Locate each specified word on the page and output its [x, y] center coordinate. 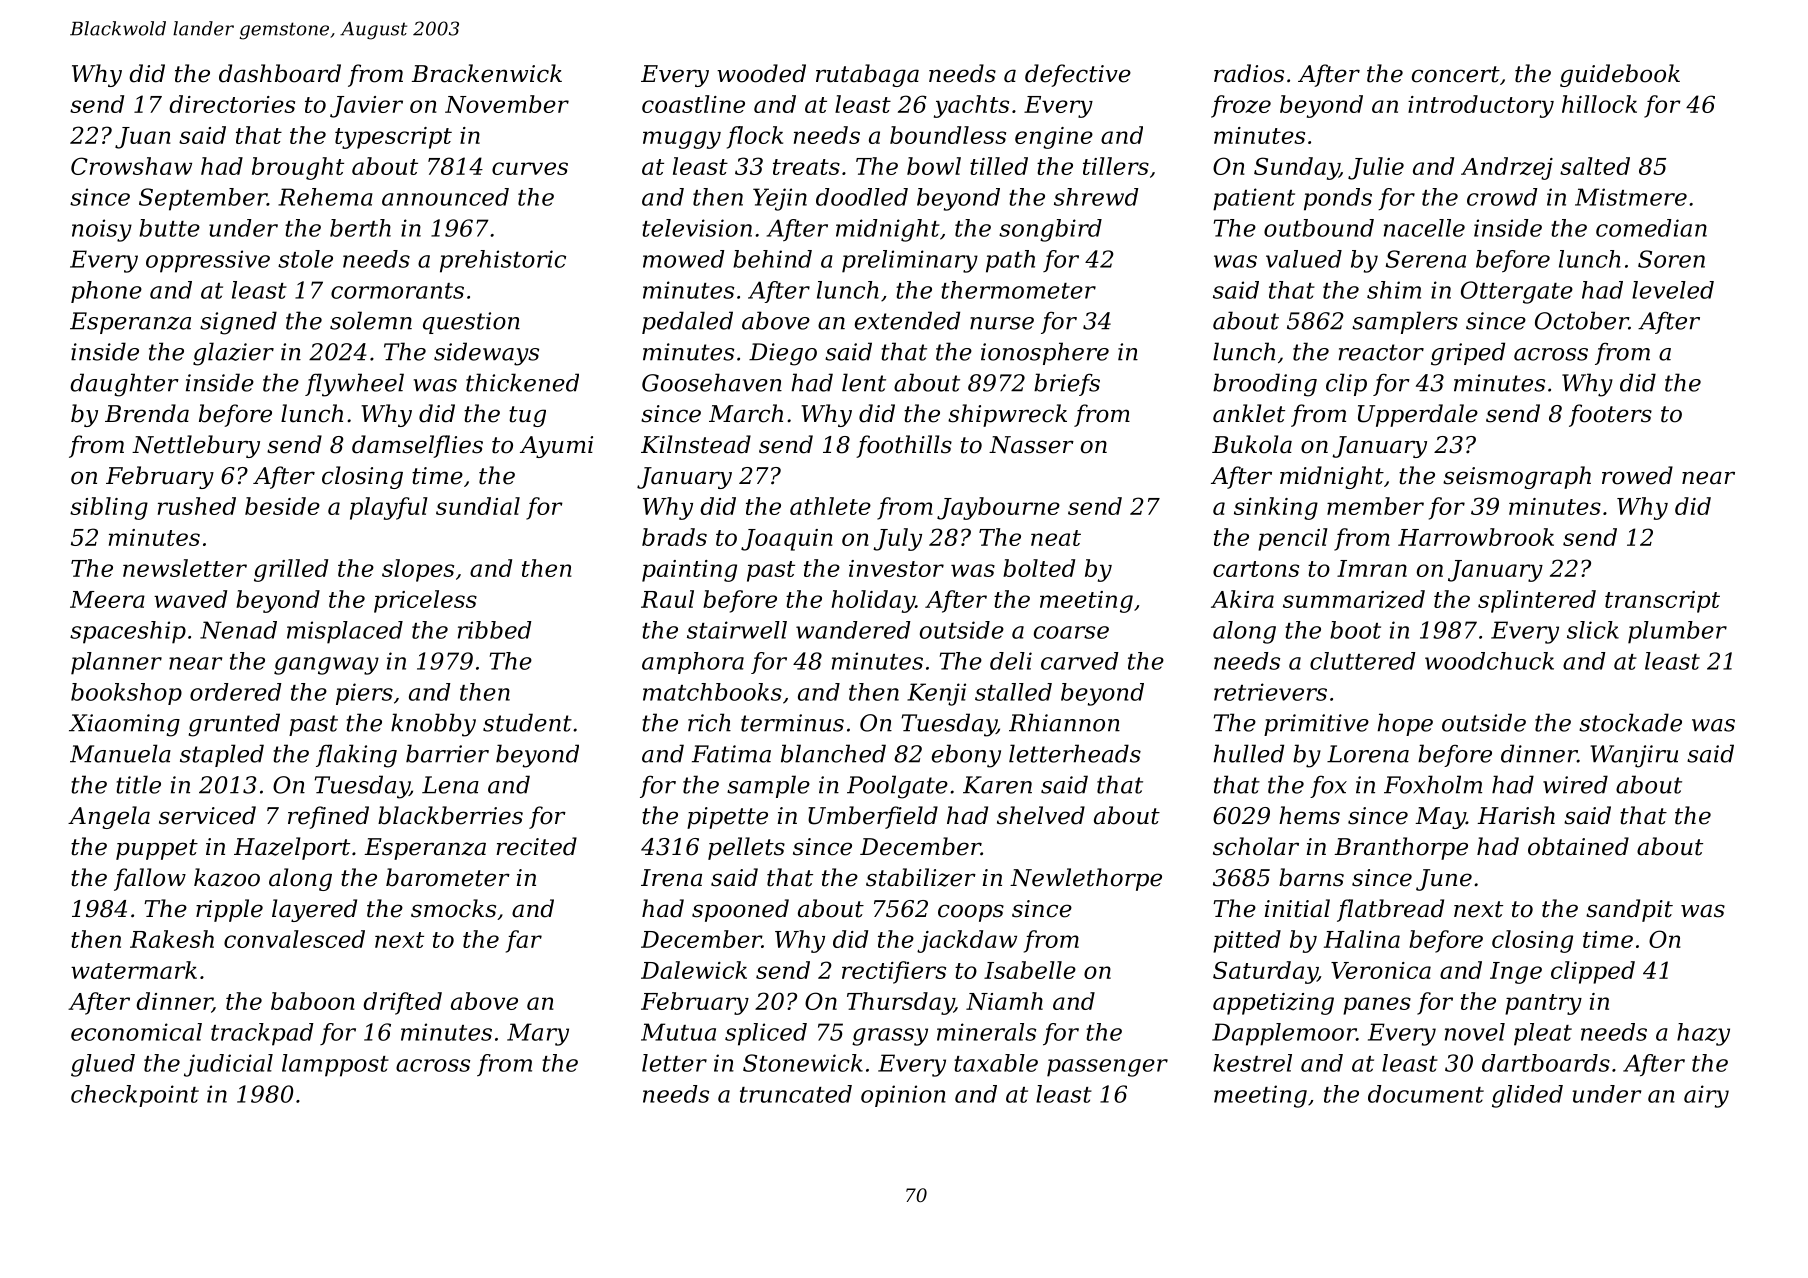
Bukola [1252, 444]
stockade [1630, 722]
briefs [1067, 384]
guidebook [1620, 75]
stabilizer [921, 877]
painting [689, 571]
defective [1078, 75]
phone [106, 292]
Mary [538, 1034]
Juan [143, 138]
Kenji [936, 694]
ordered [236, 692]
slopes [418, 570]
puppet [157, 849]
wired [1575, 784]
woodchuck [1489, 661]
